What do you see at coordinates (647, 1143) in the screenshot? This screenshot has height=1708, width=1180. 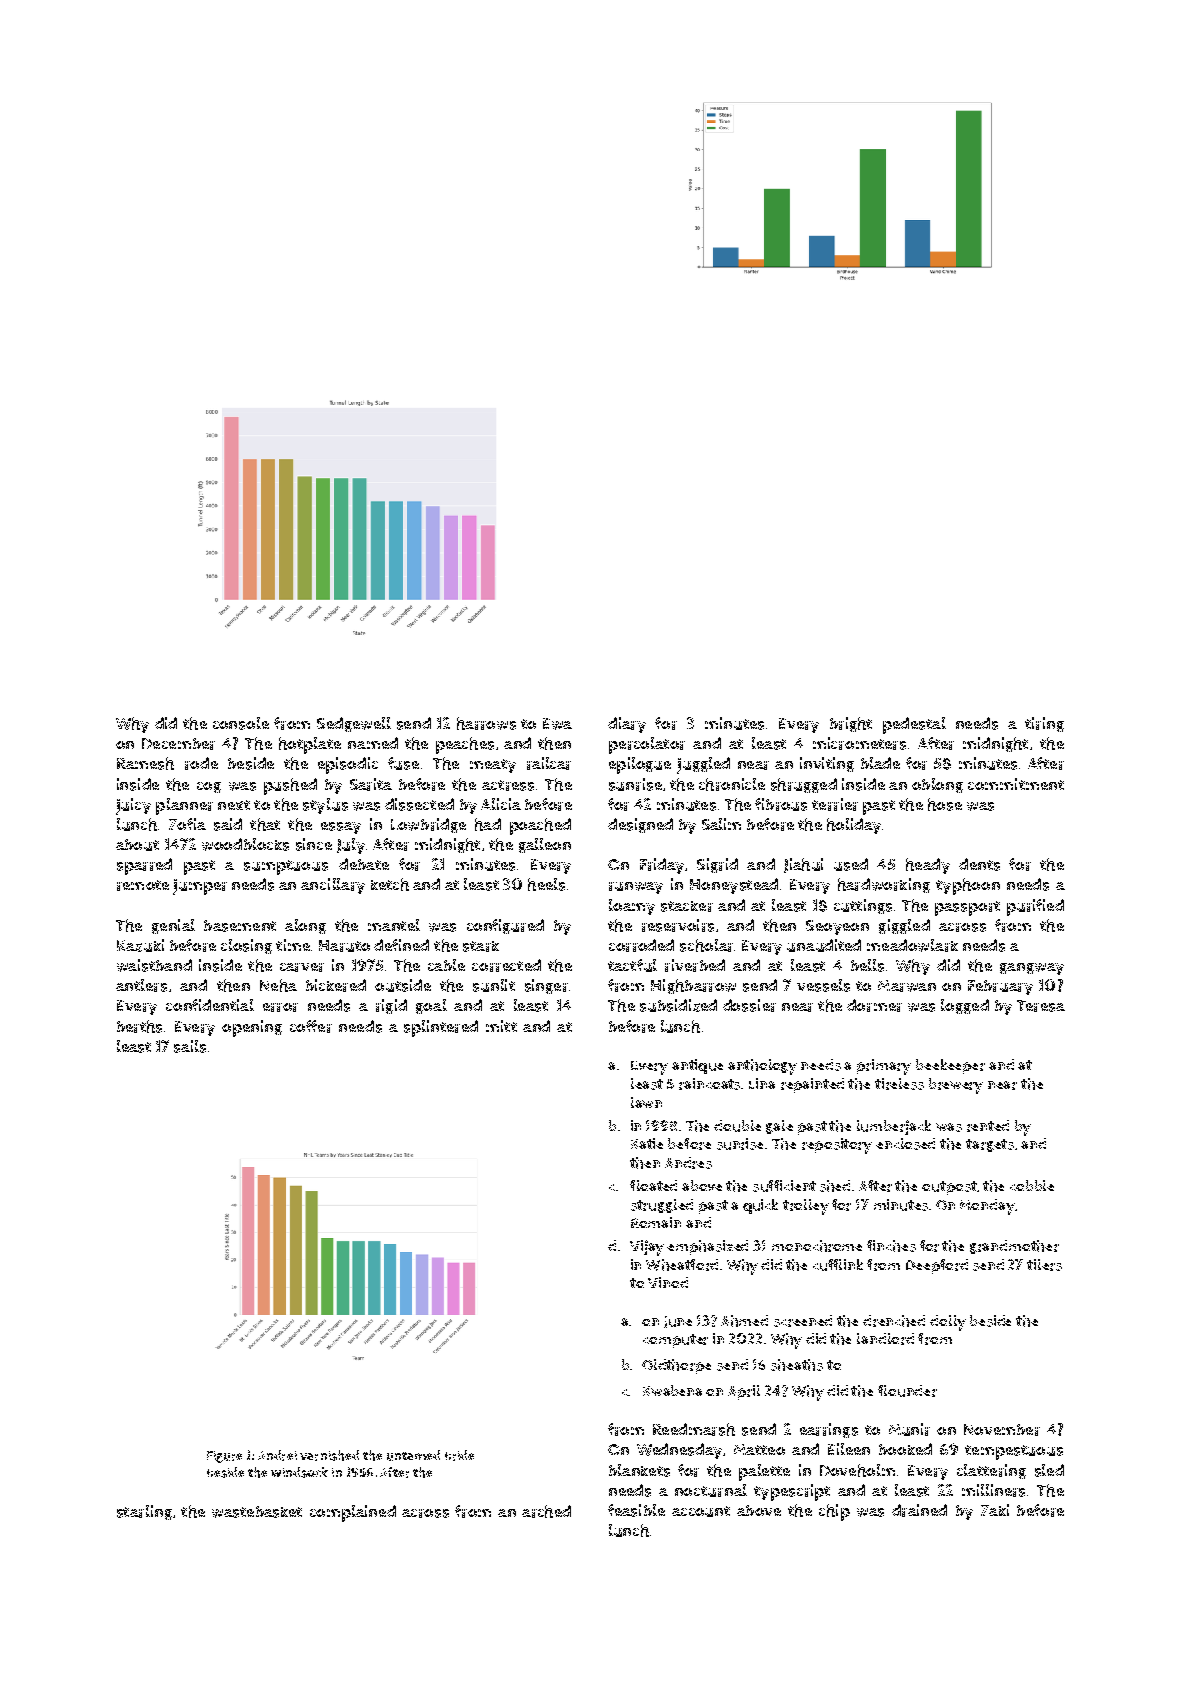 I see `Katie` at bounding box center [647, 1143].
